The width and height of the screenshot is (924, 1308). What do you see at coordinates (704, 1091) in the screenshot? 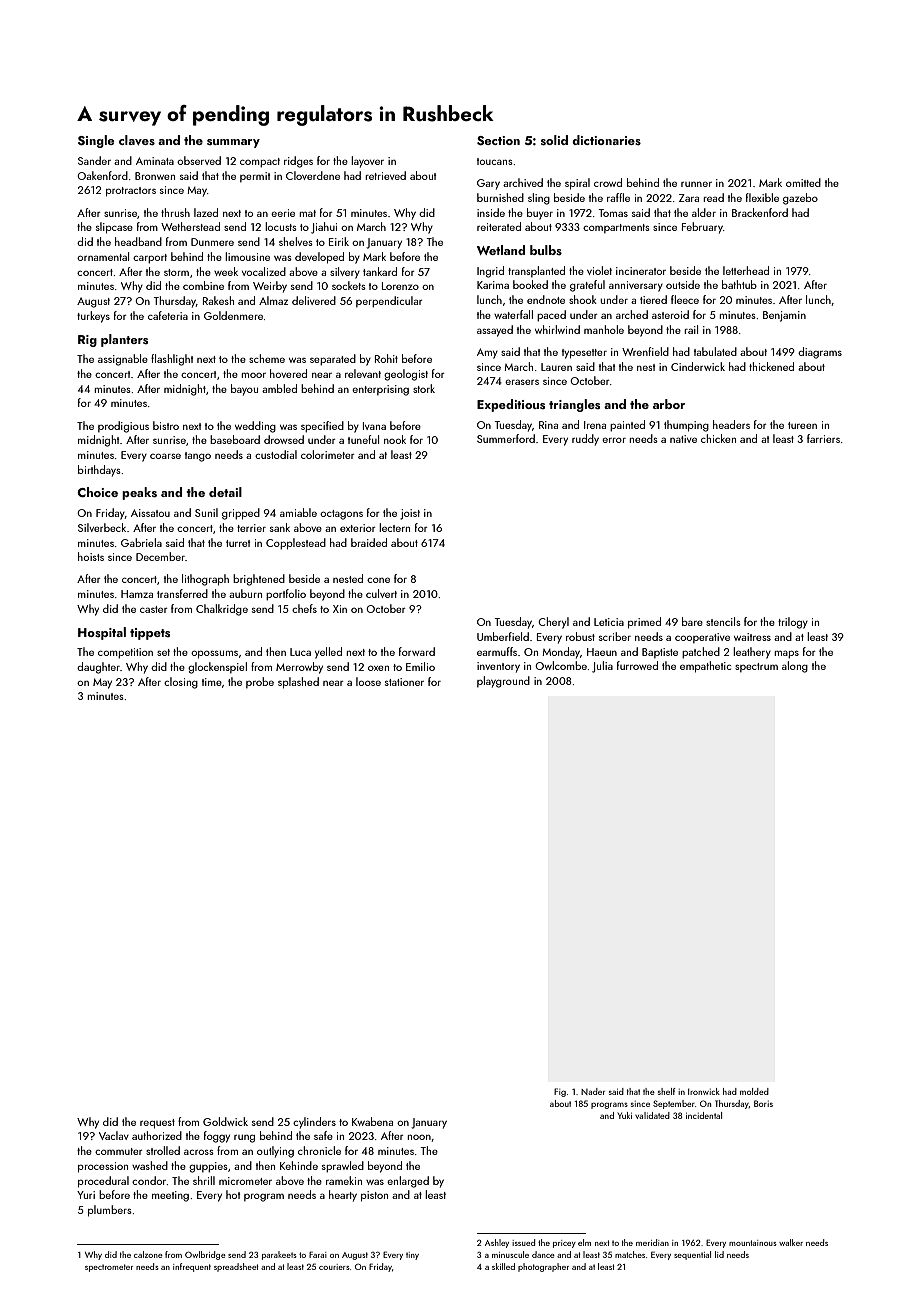
I see `Ironwick` at bounding box center [704, 1091].
